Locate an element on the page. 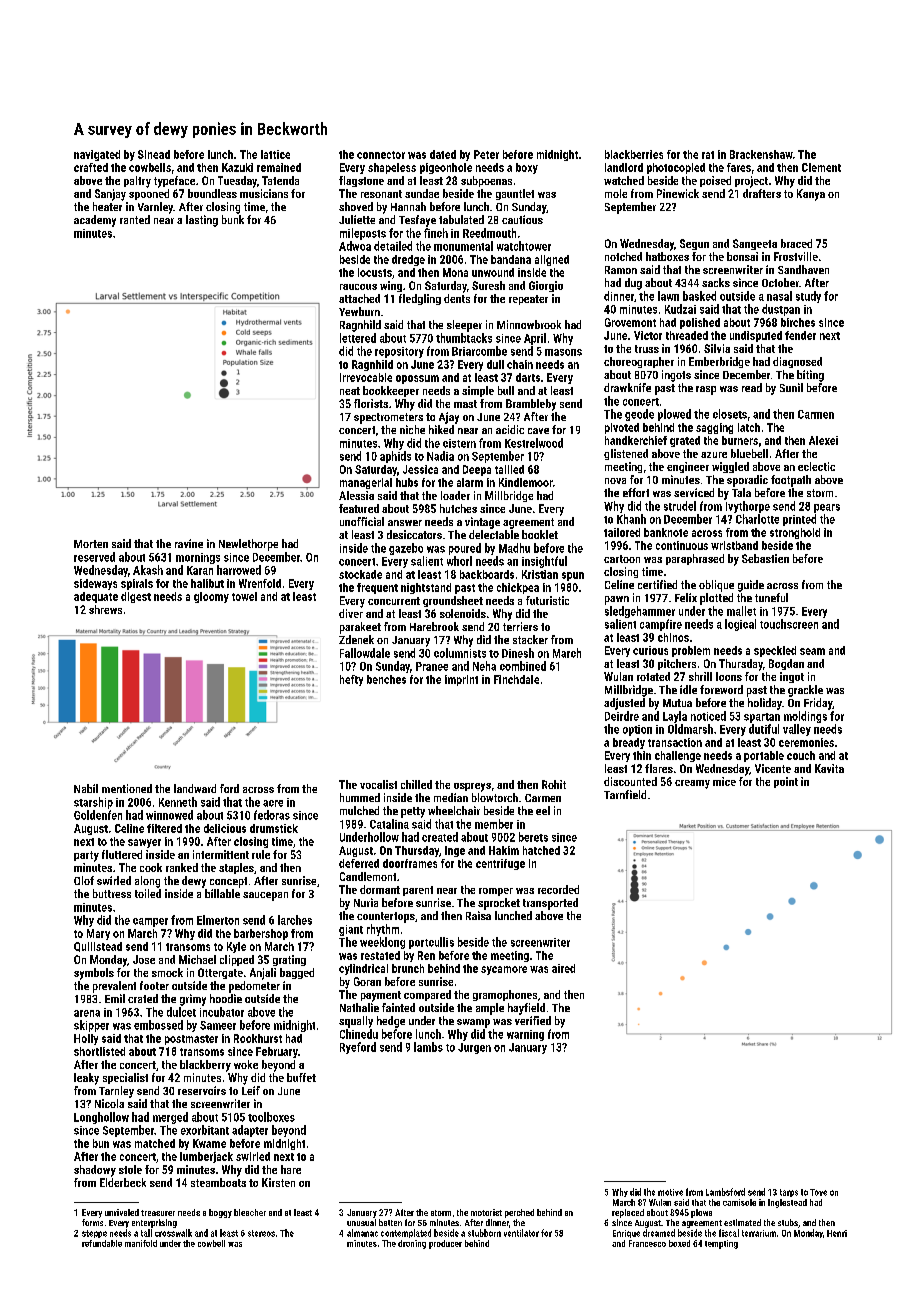 This document has width=924, height=1308. Kenneth is located at coordinates (178, 802).
